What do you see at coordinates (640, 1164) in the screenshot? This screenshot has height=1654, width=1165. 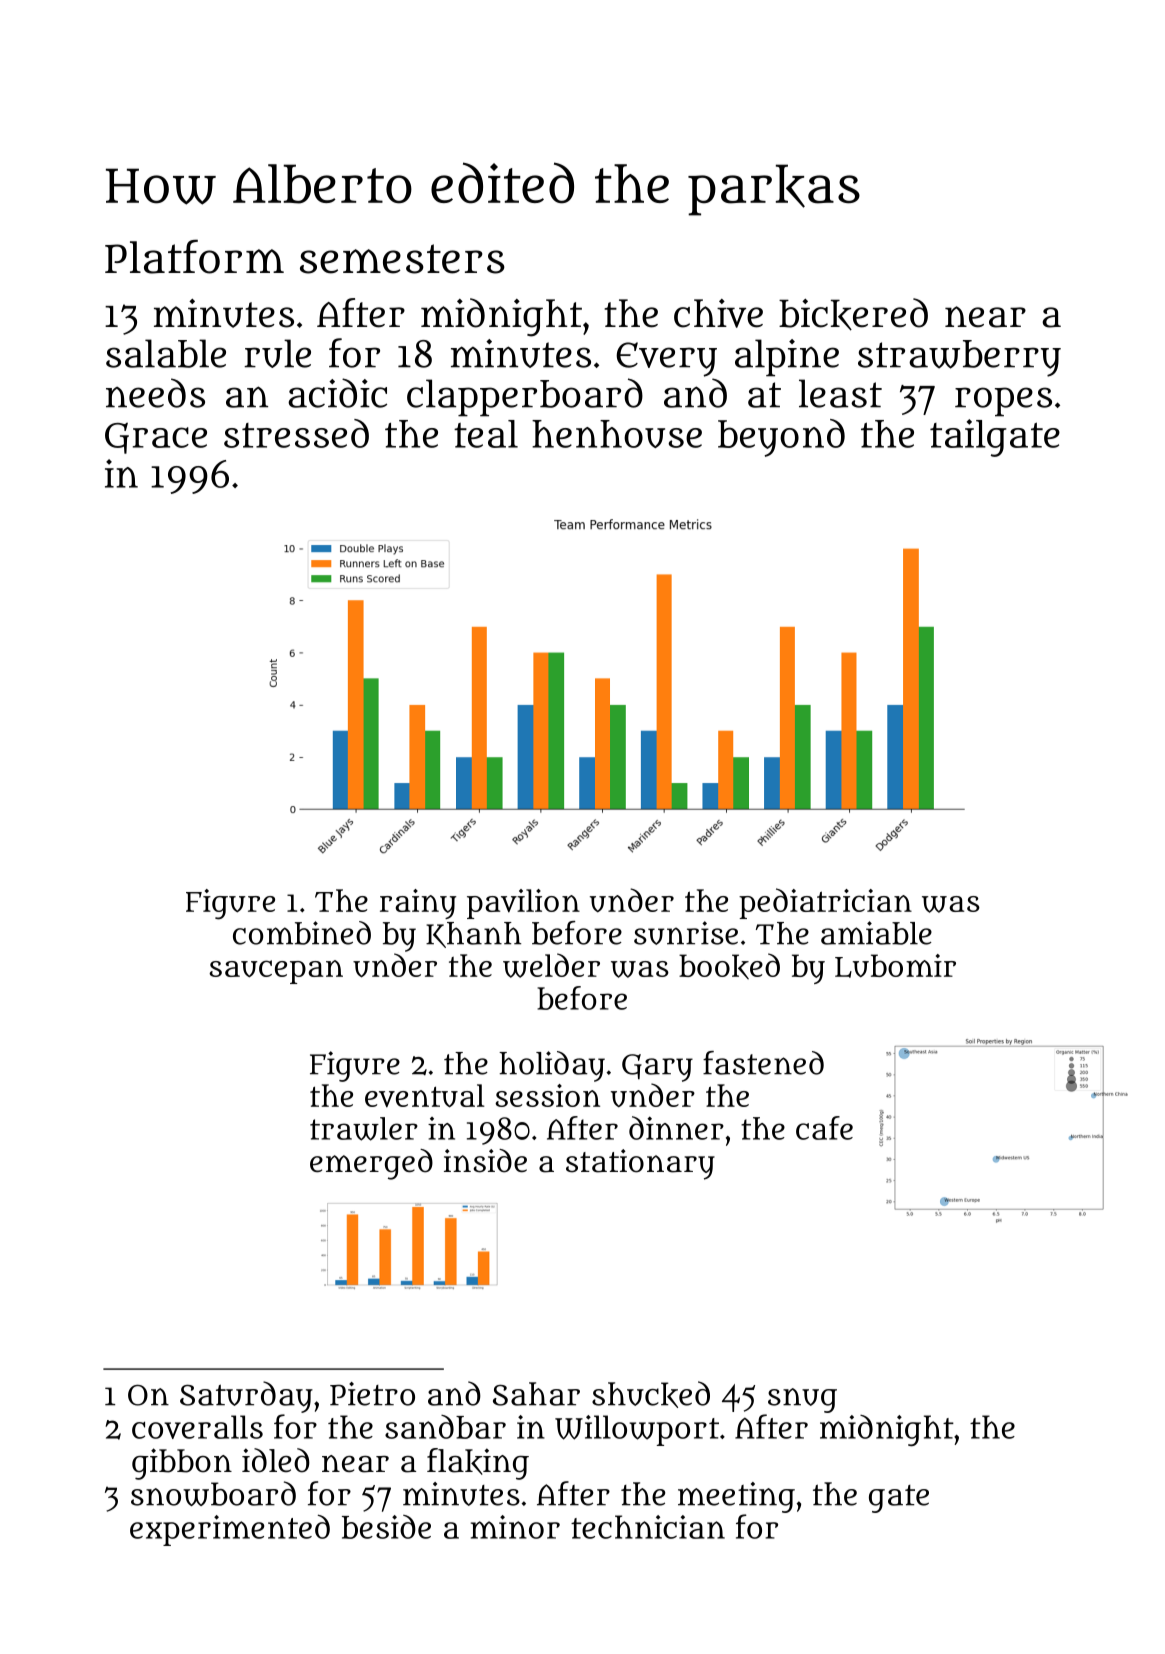 I see `stationary` at bounding box center [640, 1164].
